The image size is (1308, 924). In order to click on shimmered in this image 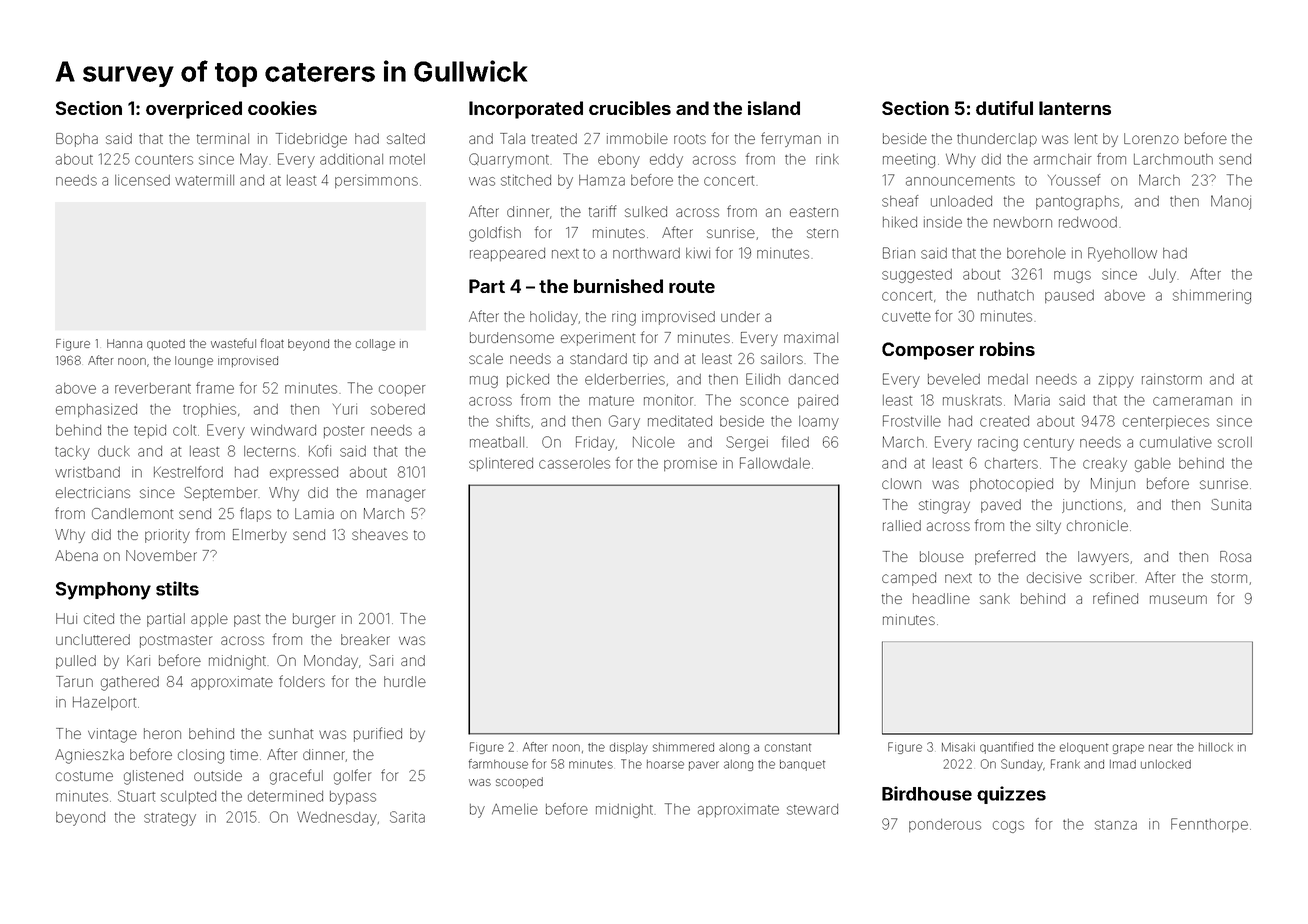, I will do `click(683, 747)`.
